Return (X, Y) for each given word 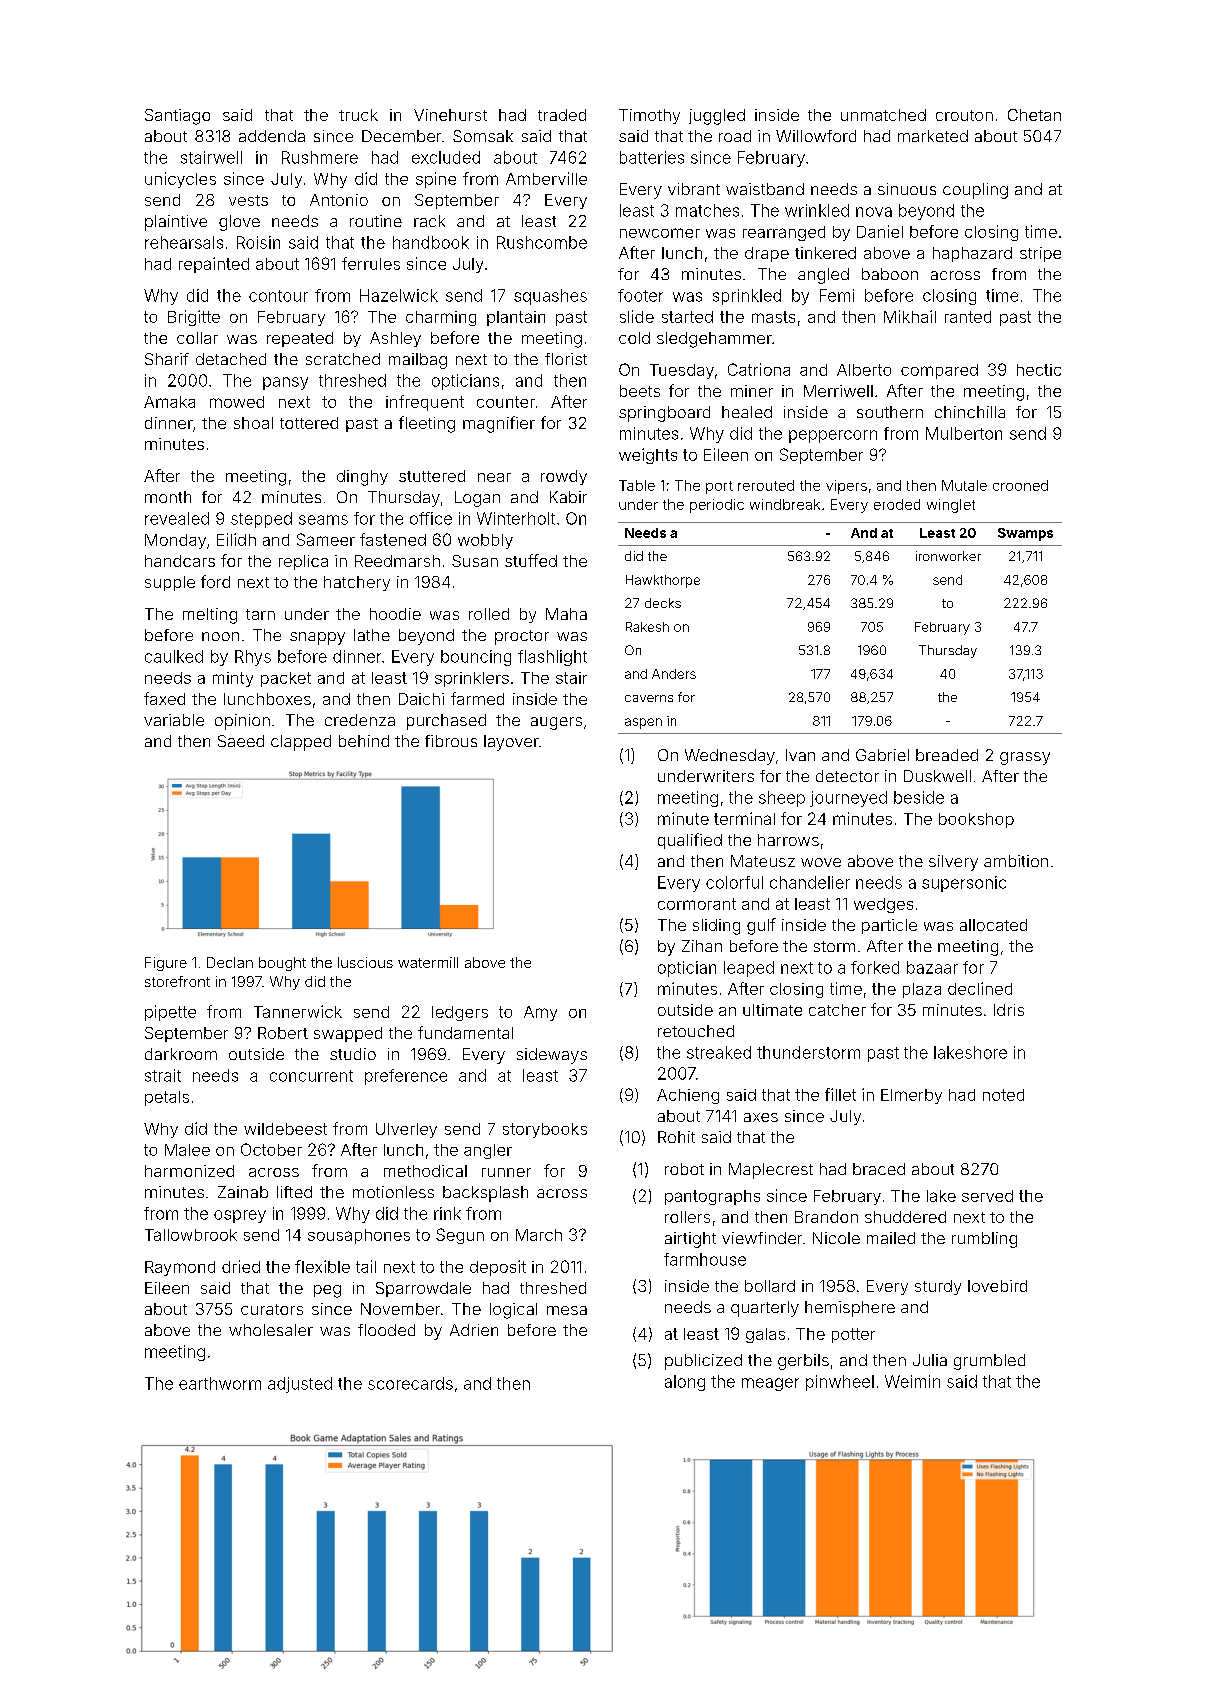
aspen (643, 723)
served (987, 1196)
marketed (933, 136)
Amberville (546, 178)
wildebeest (285, 1129)
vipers (846, 487)
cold (634, 338)
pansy (285, 383)
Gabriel (882, 755)
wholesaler (271, 1330)
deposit (498, 1268)
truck (358, 115)
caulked (174, 656)
